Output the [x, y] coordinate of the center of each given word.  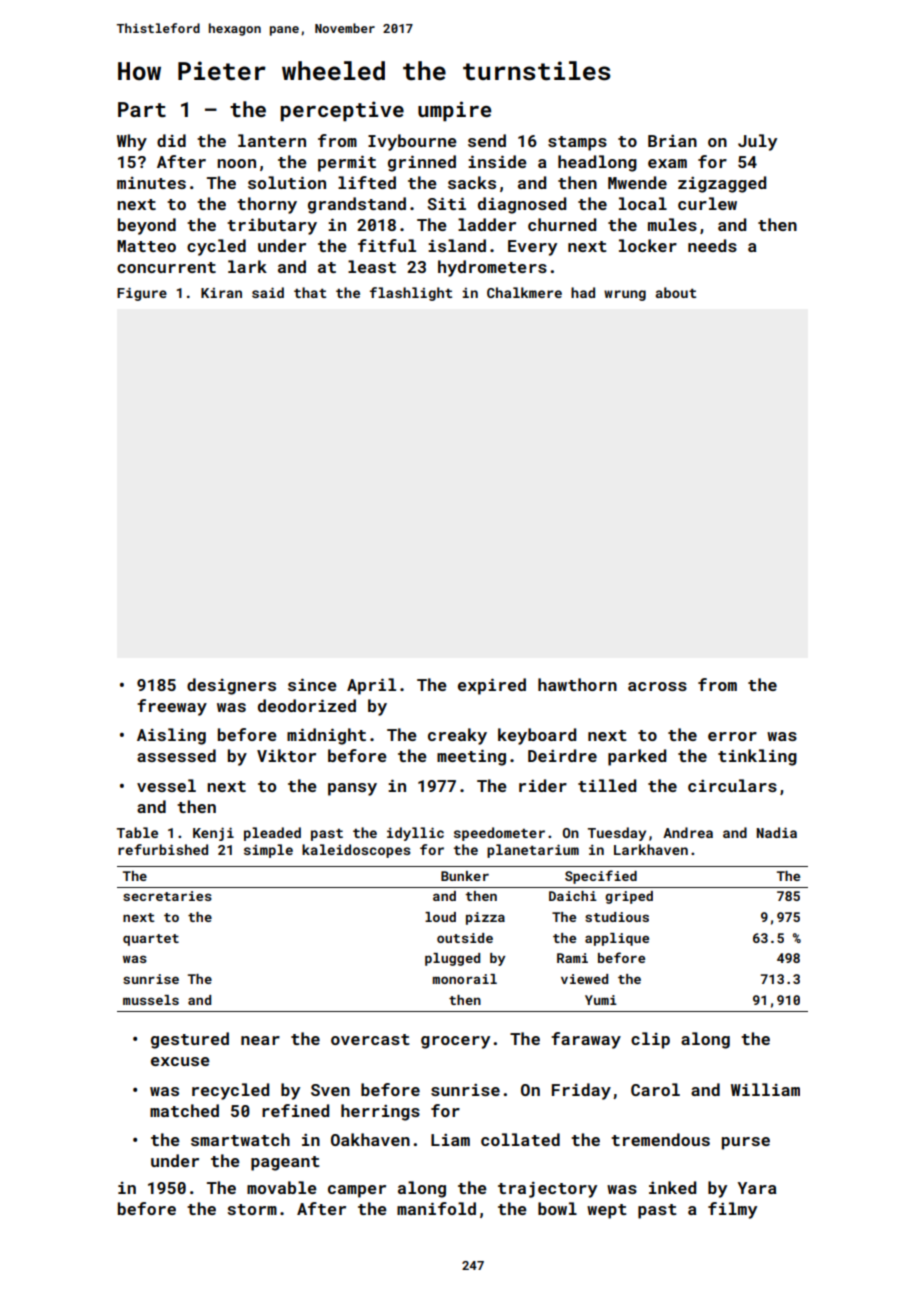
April [371, 686]
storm [252, 1209]
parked [637, 757]
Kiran [221, 293]
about [676, 292]
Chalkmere [524, 292]
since [312, 684]
